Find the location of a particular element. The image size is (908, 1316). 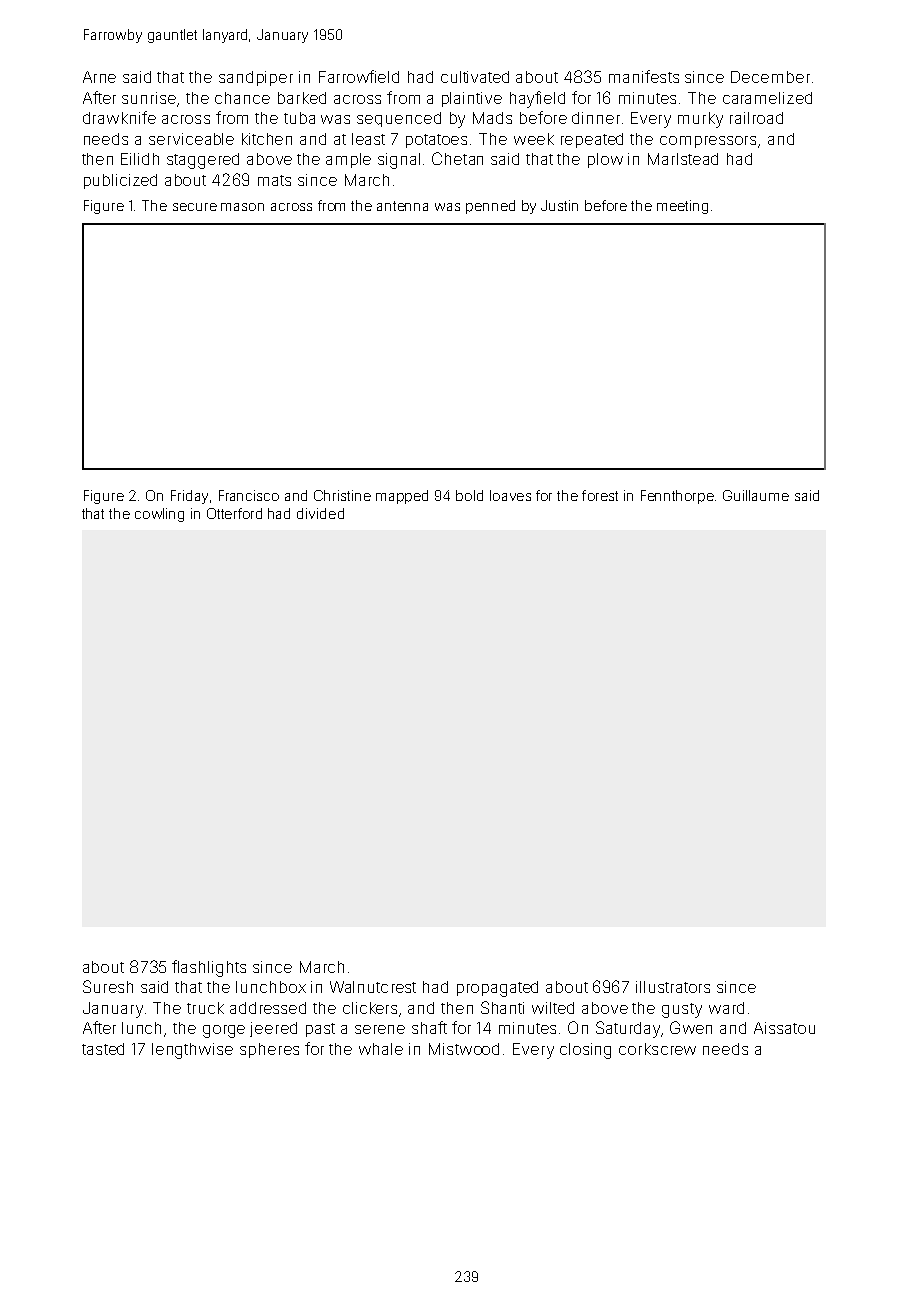

flashlights is located at coordinates (209, 968).
